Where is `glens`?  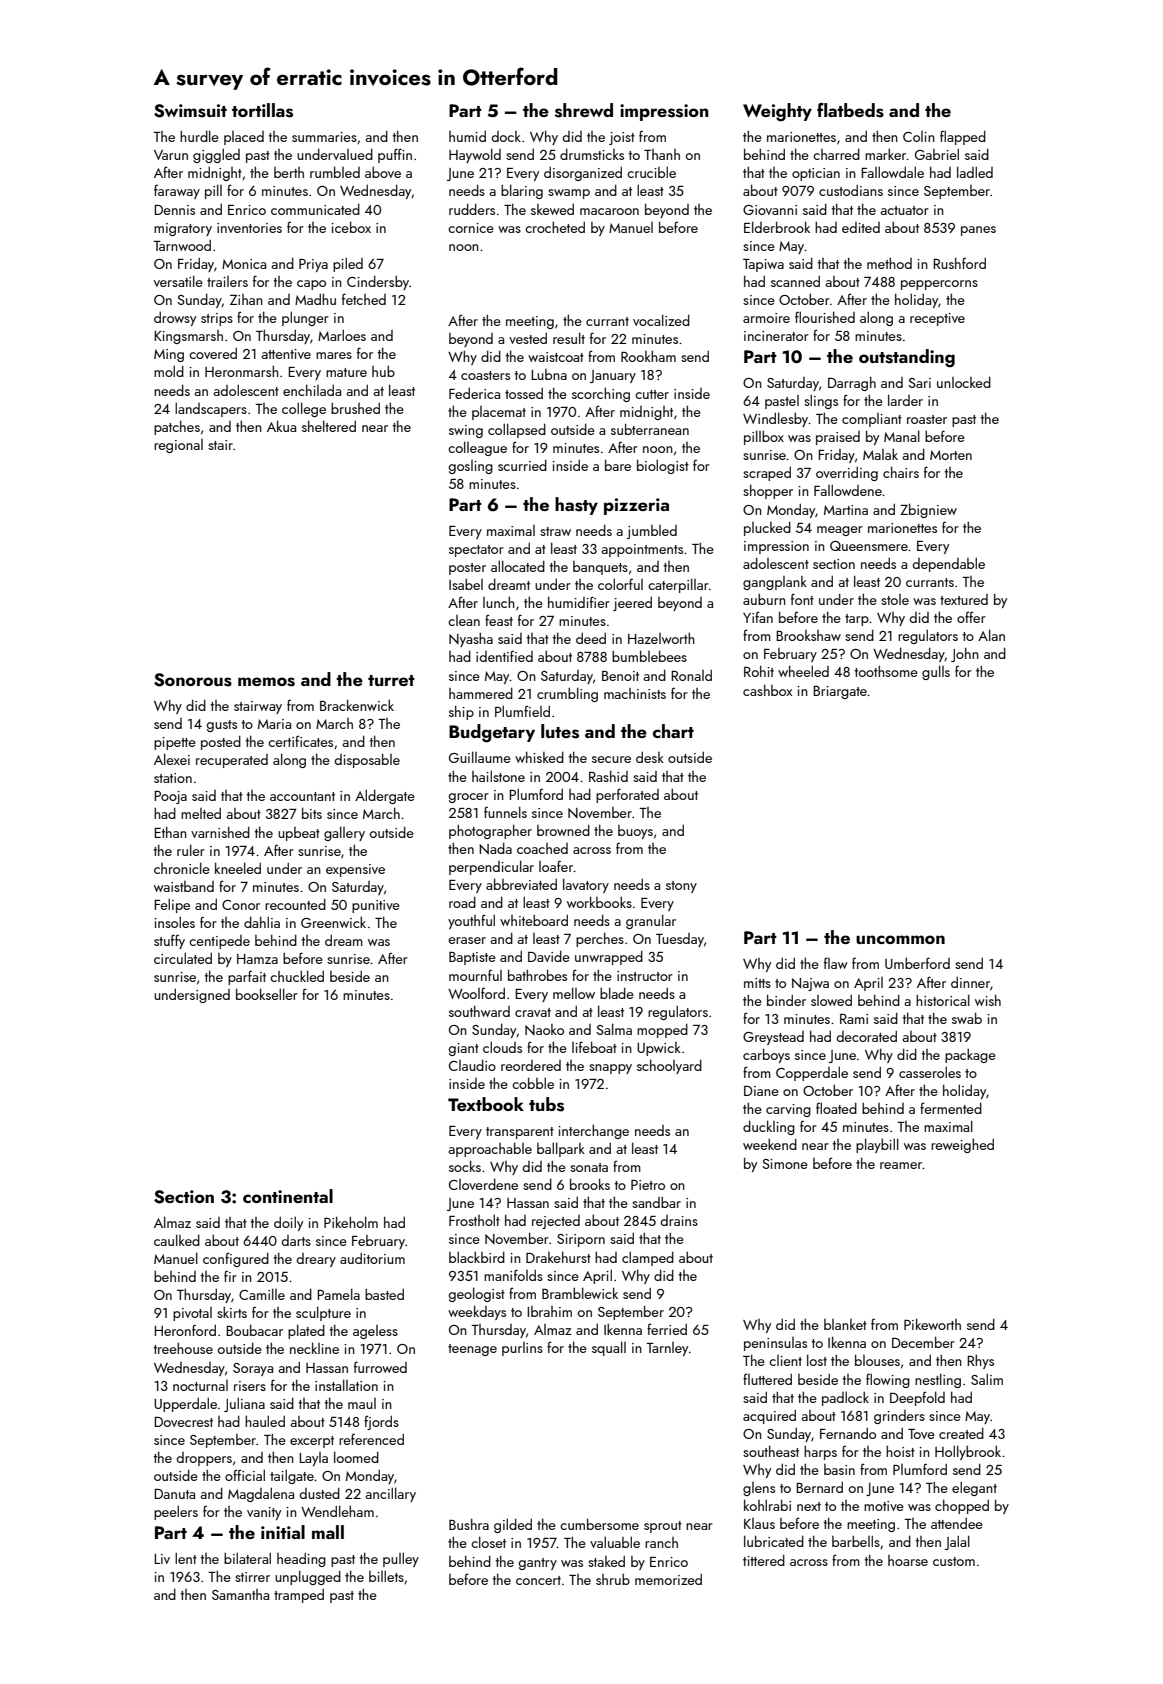
glens is located at coordinates (759, 1489).
